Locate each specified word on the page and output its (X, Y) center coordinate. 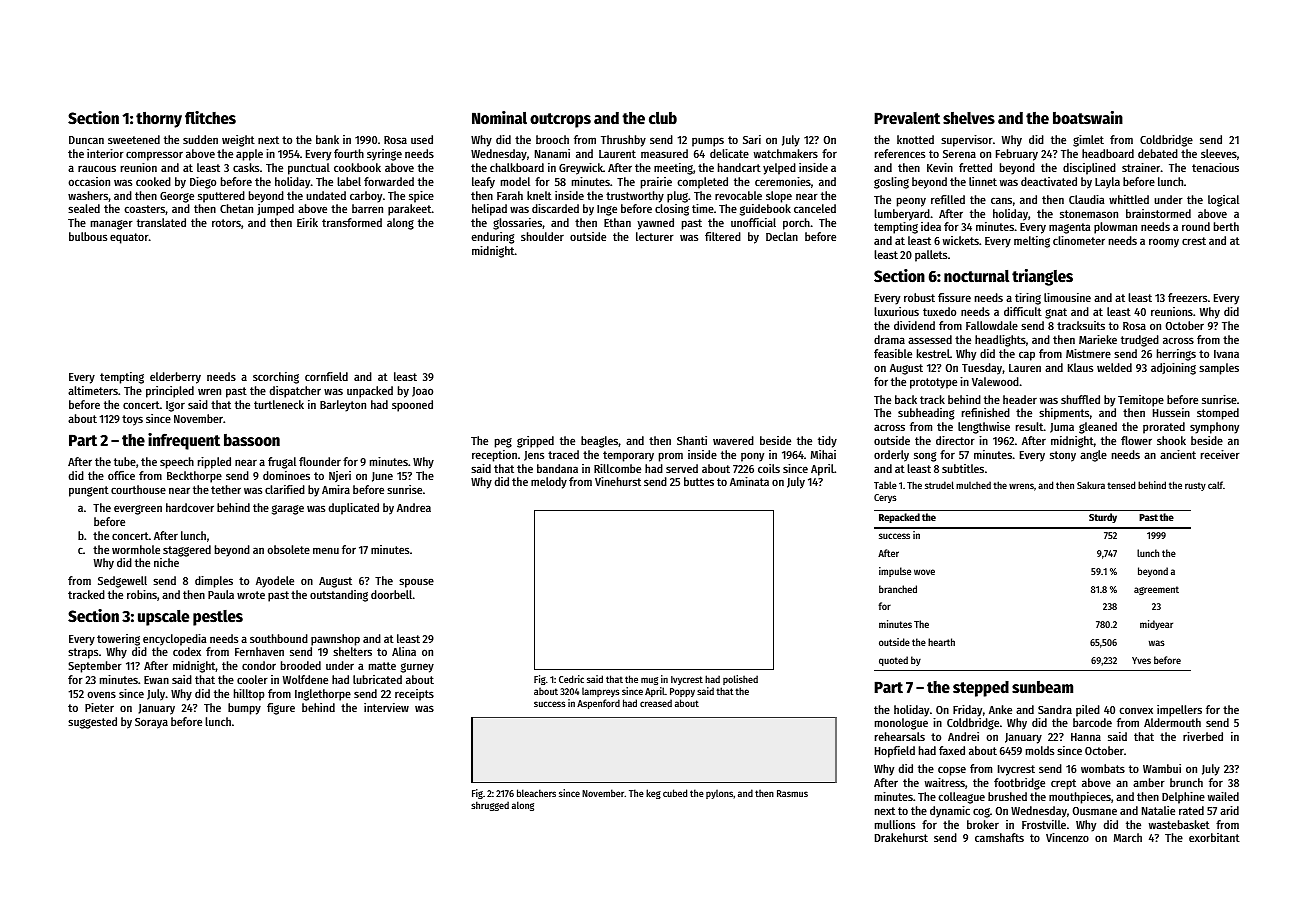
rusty (1195, 486)
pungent (89, 491)
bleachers (536, 793)
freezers (1187, 297)
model (515, 181)
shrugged (490, 806)
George (177, 197)
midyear (1156, 625)
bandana (557, 468)
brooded (301, 665)
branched (898, 589)
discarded (555, 208)
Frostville (1044, 824)
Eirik (307, 222)
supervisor (967, 141)
